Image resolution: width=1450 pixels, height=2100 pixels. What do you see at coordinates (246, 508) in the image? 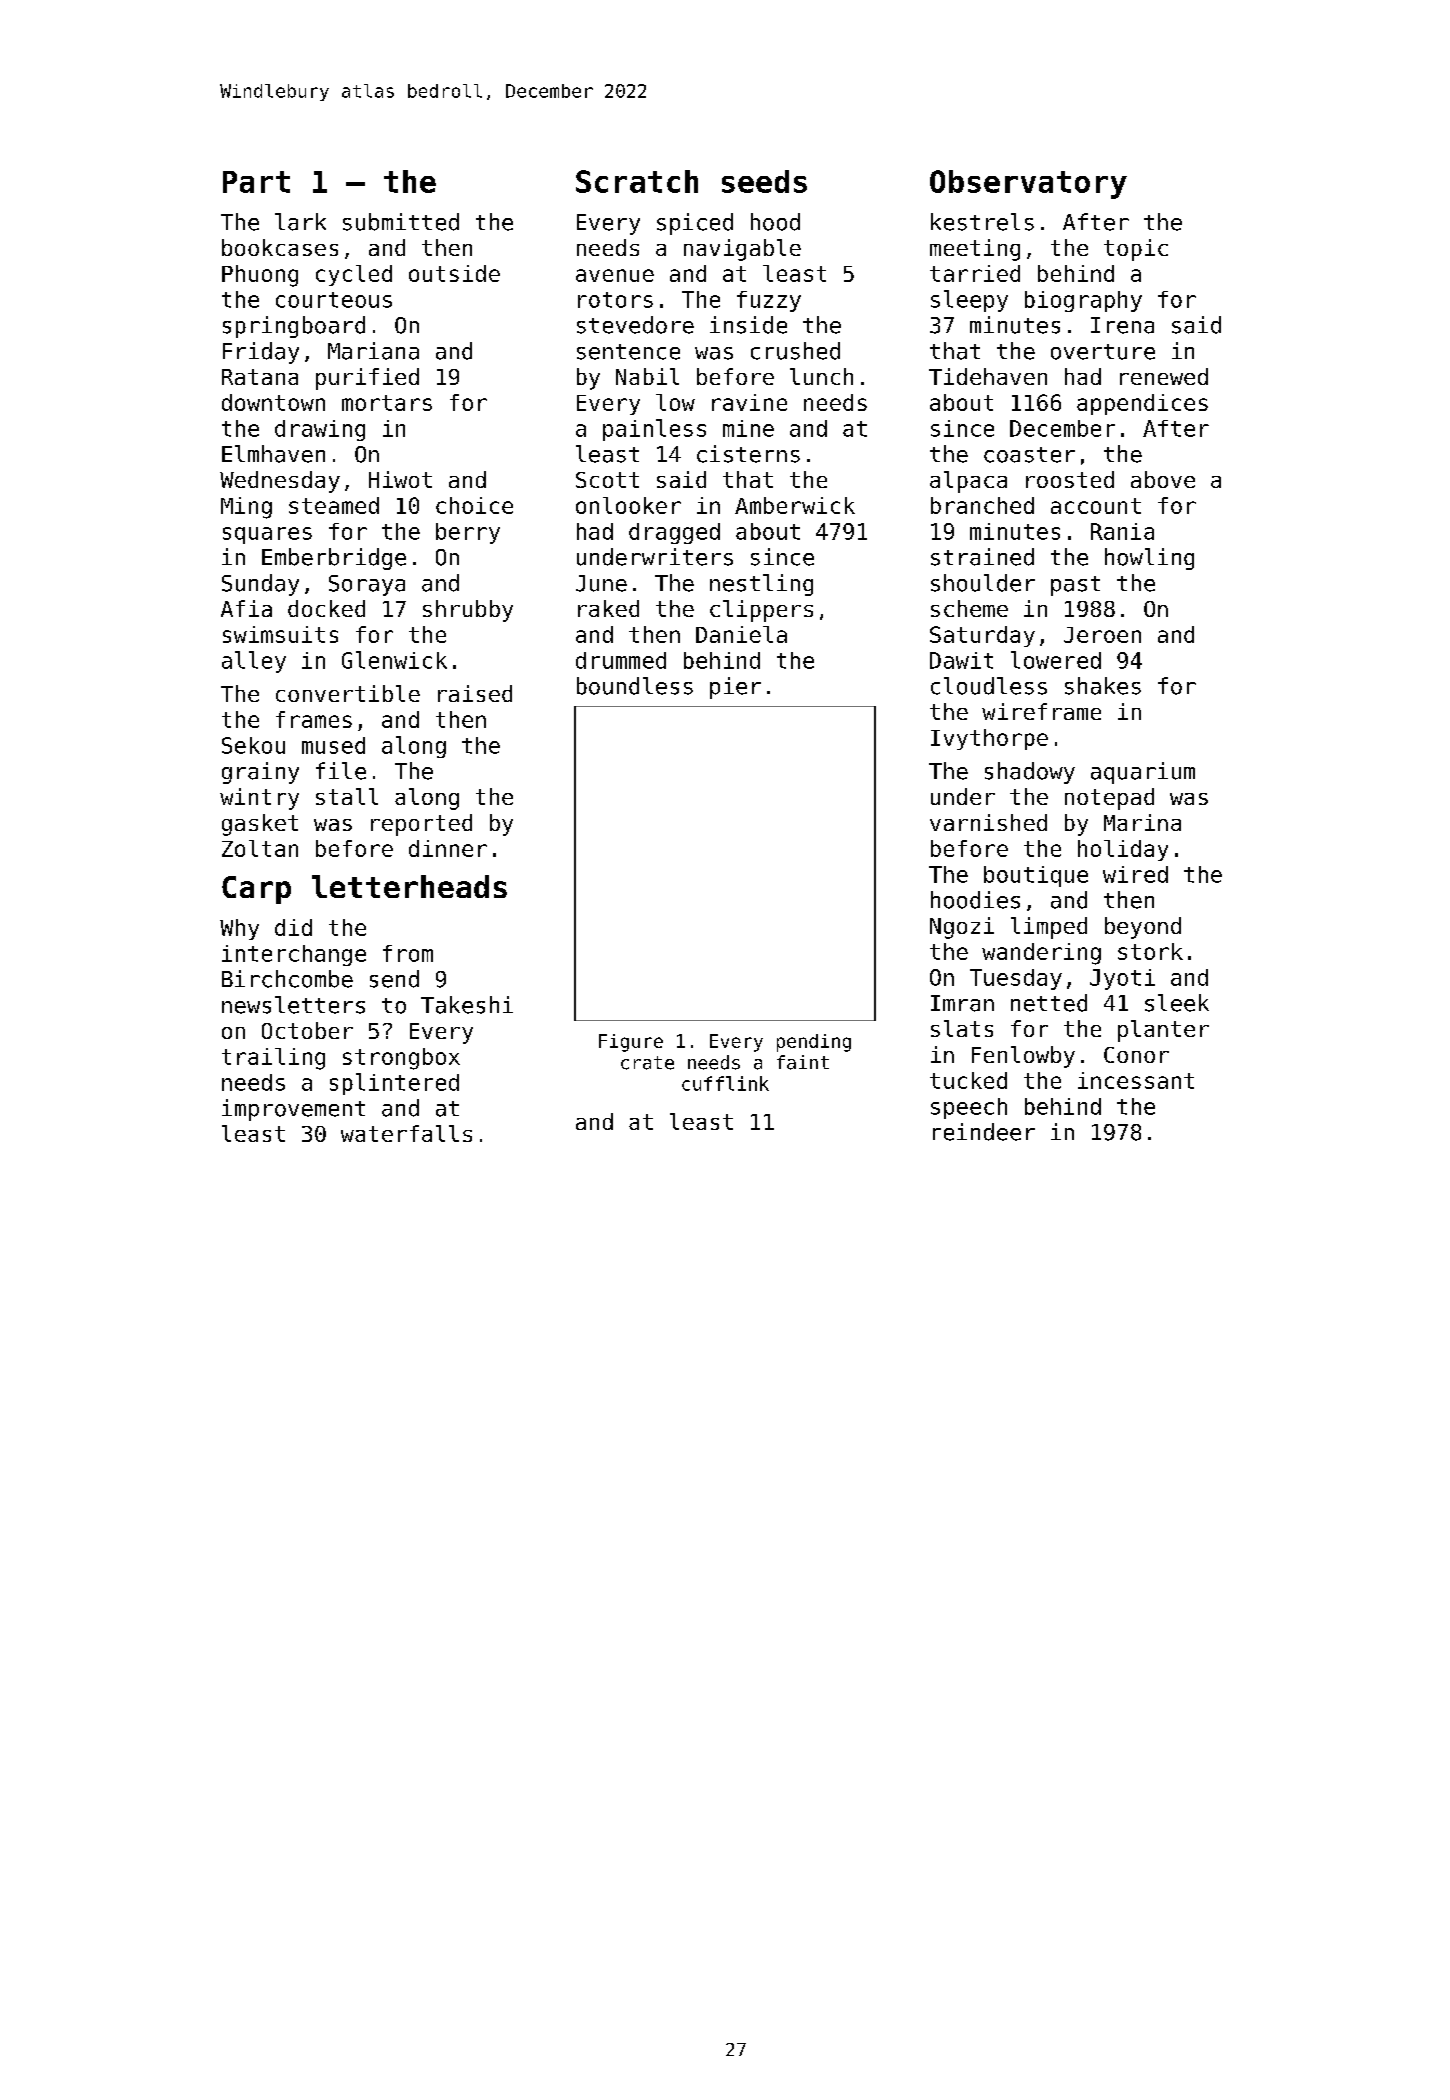
I see `Ming` at bounding box center [246, 508].
